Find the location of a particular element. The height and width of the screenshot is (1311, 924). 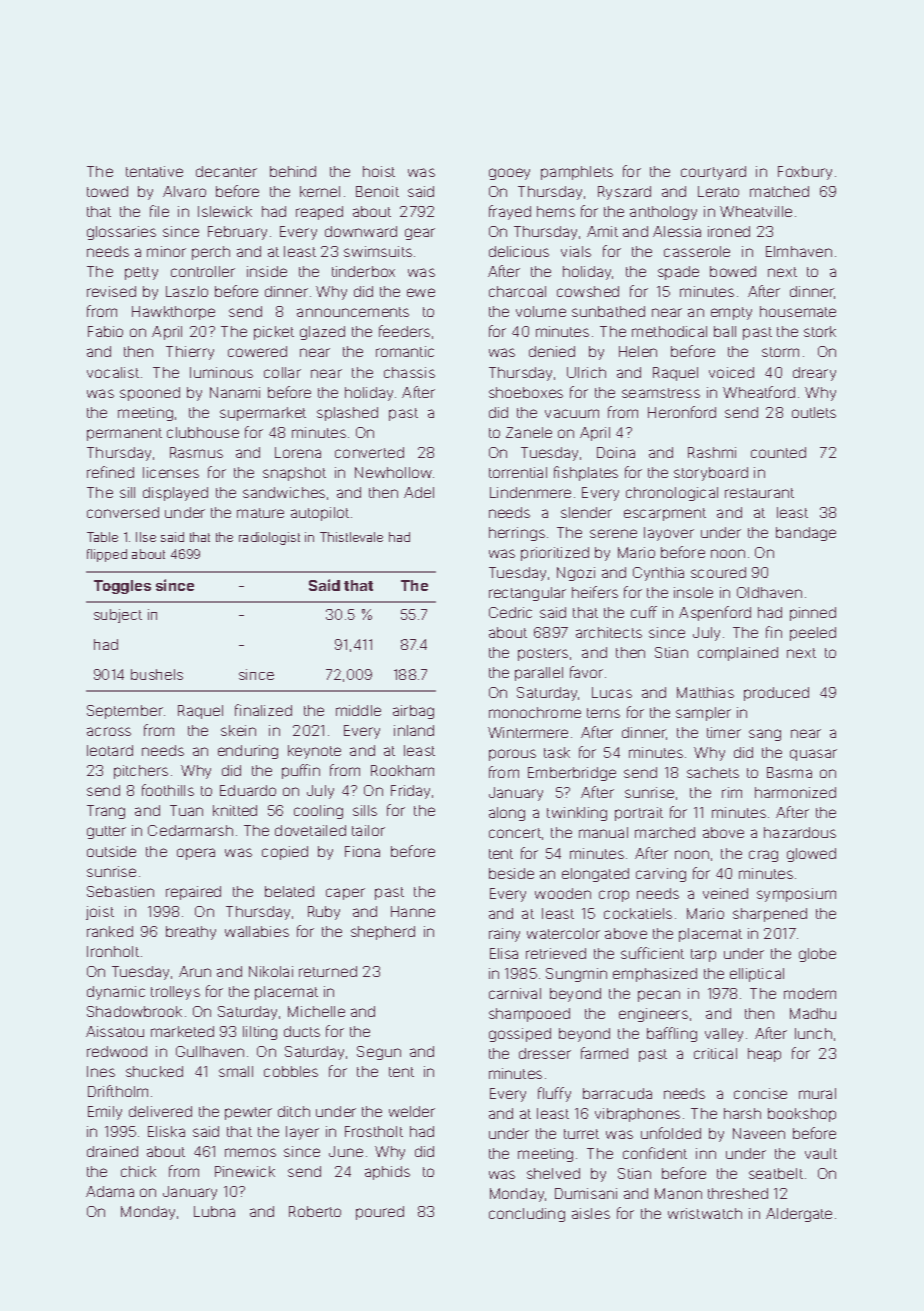

Ryszard is located at coordinates (624, 193).
